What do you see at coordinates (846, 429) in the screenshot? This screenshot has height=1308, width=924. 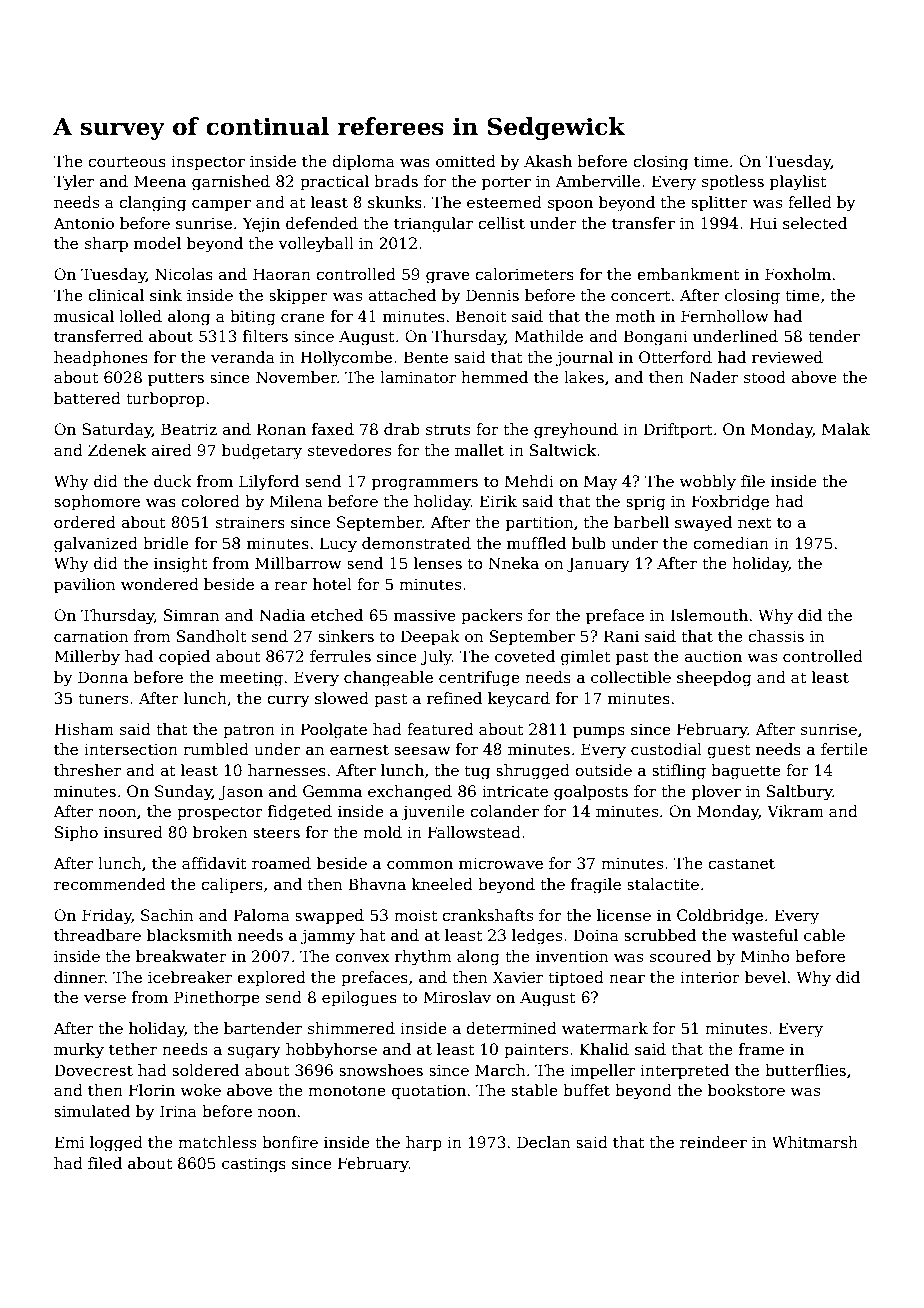 I see `Malak` at bounding box center [846, 429].
